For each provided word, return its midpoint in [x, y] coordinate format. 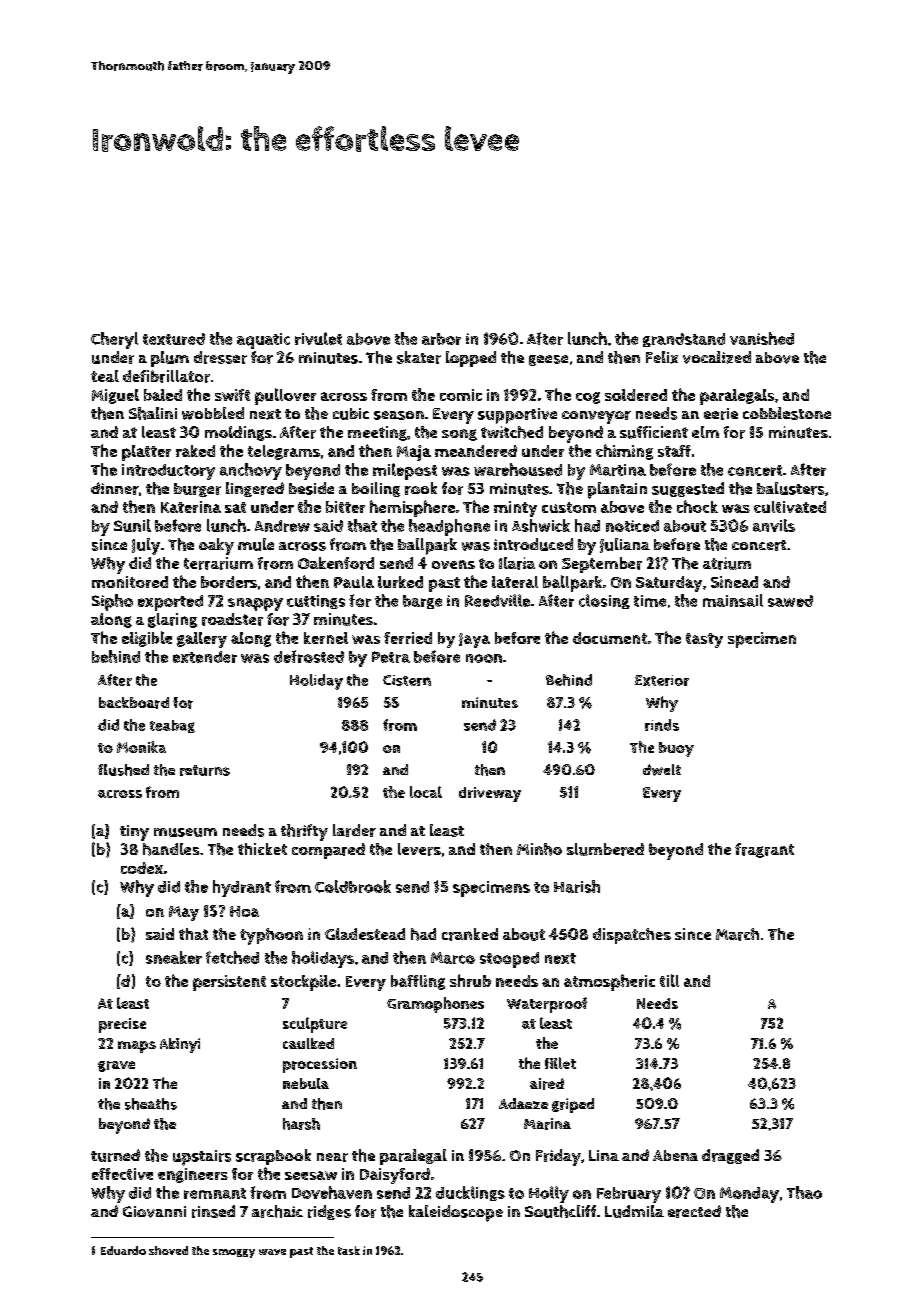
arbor [441, 339]
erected [694, 1211]
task [349, 1250]
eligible [147, 639]
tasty [704, 640]
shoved [168, 1250]
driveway [490, 794]
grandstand [684, 340]
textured [174, 339]
